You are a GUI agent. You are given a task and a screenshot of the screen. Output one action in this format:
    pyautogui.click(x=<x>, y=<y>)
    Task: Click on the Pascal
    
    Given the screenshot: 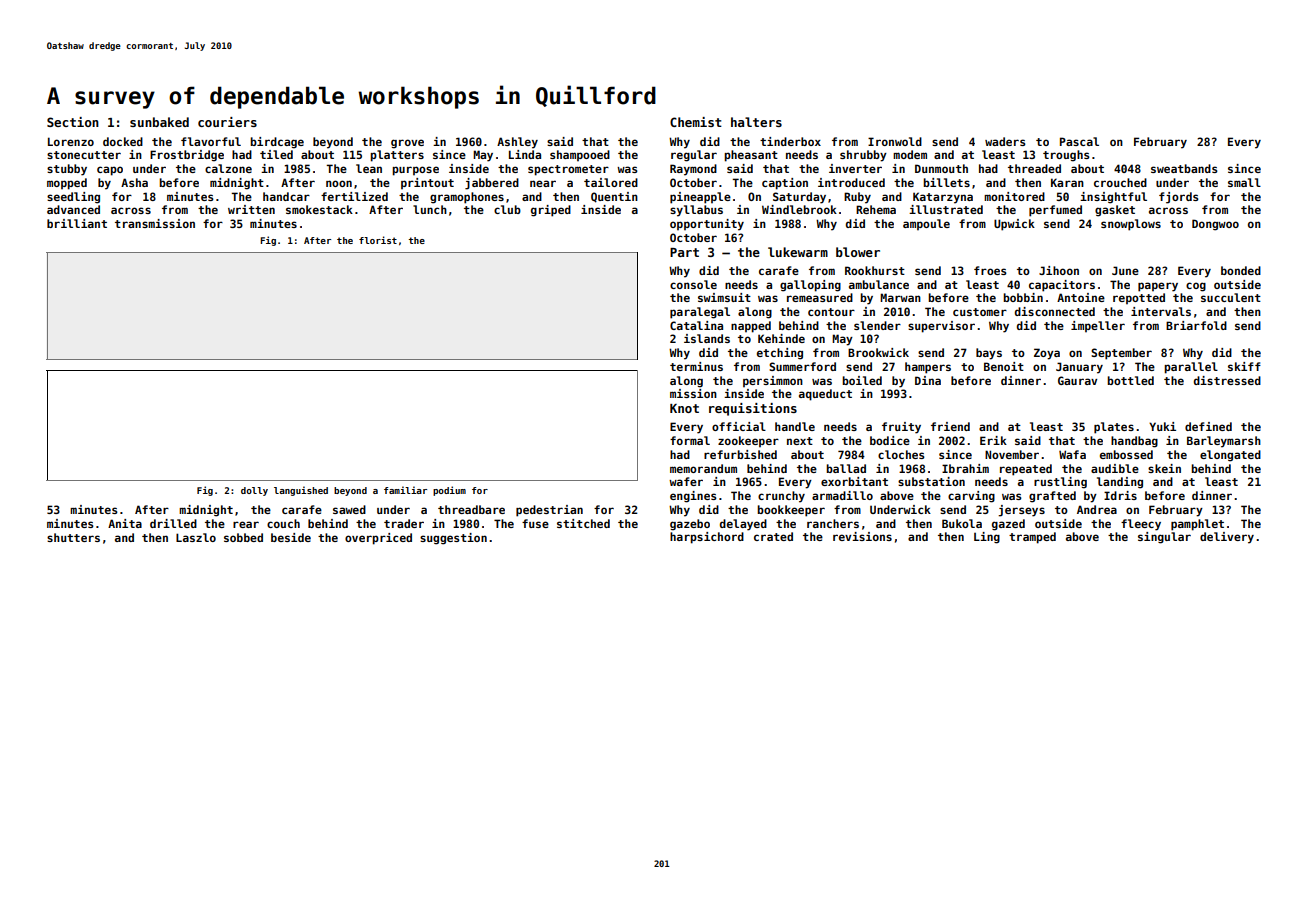 What is the action you would take?
    pyautogui.click(x=1079, y=141)
